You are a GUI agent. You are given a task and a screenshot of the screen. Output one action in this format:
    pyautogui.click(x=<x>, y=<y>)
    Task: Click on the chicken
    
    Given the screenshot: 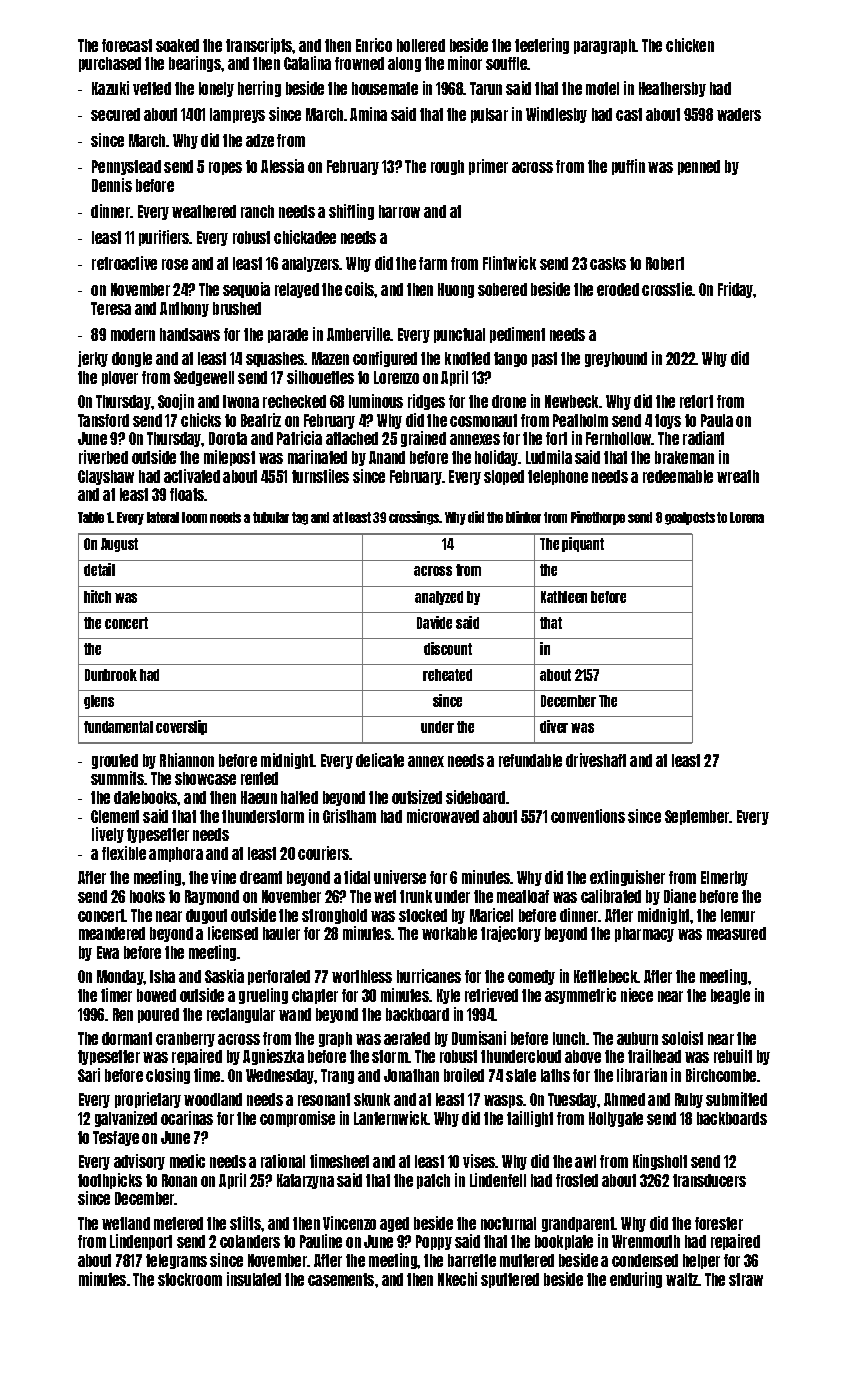 What is the action you would take?
    pyautogui.click(x=690, y=45)
